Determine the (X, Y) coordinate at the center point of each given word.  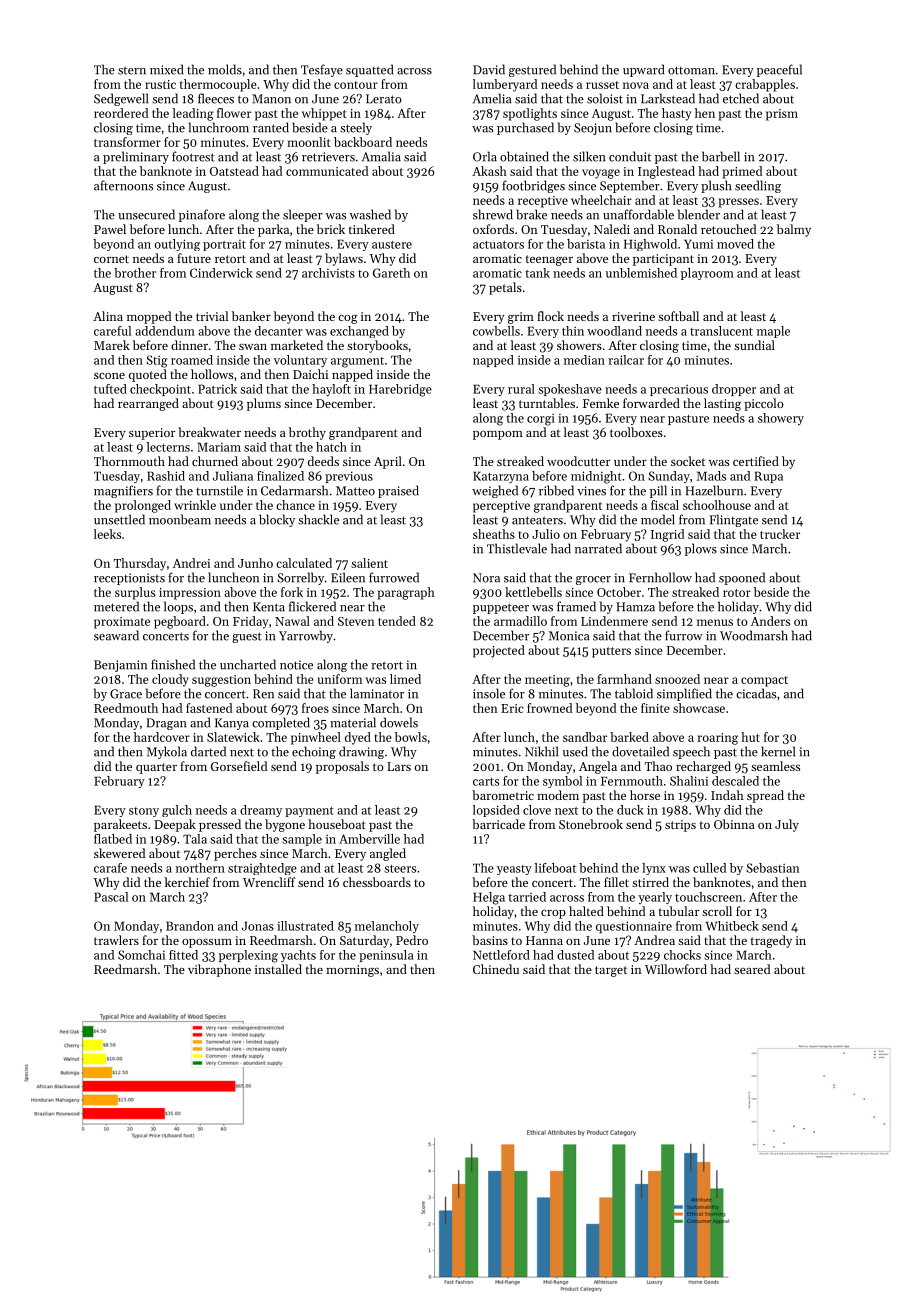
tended (397, 621)
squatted (369, 70)
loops (178, 607)
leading (193, 114)
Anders (770, 621)
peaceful (779, 70)
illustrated (305, 926)
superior (152, 434)
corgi (541, 420)
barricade (498, 824)
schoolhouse (717, 505)
